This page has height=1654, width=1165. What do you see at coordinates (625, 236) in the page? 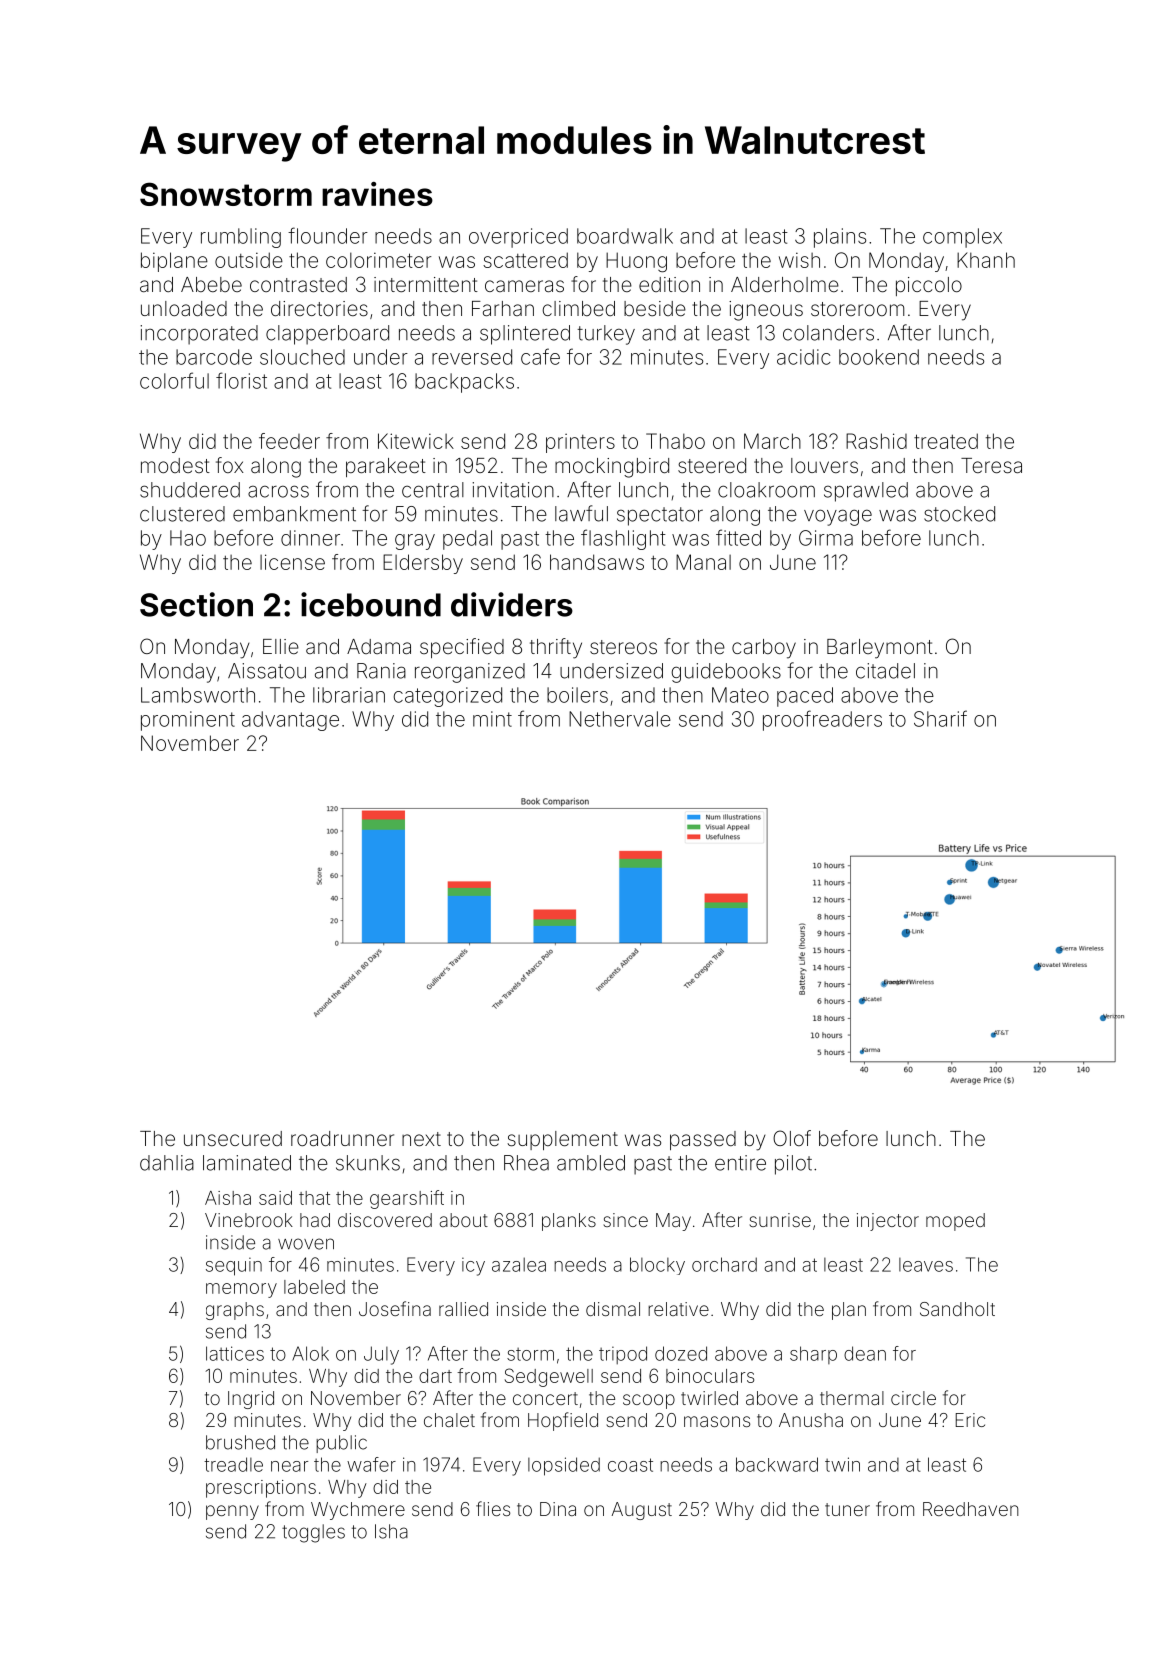
I see `boardwalk` at bounding box center [625, 236].
